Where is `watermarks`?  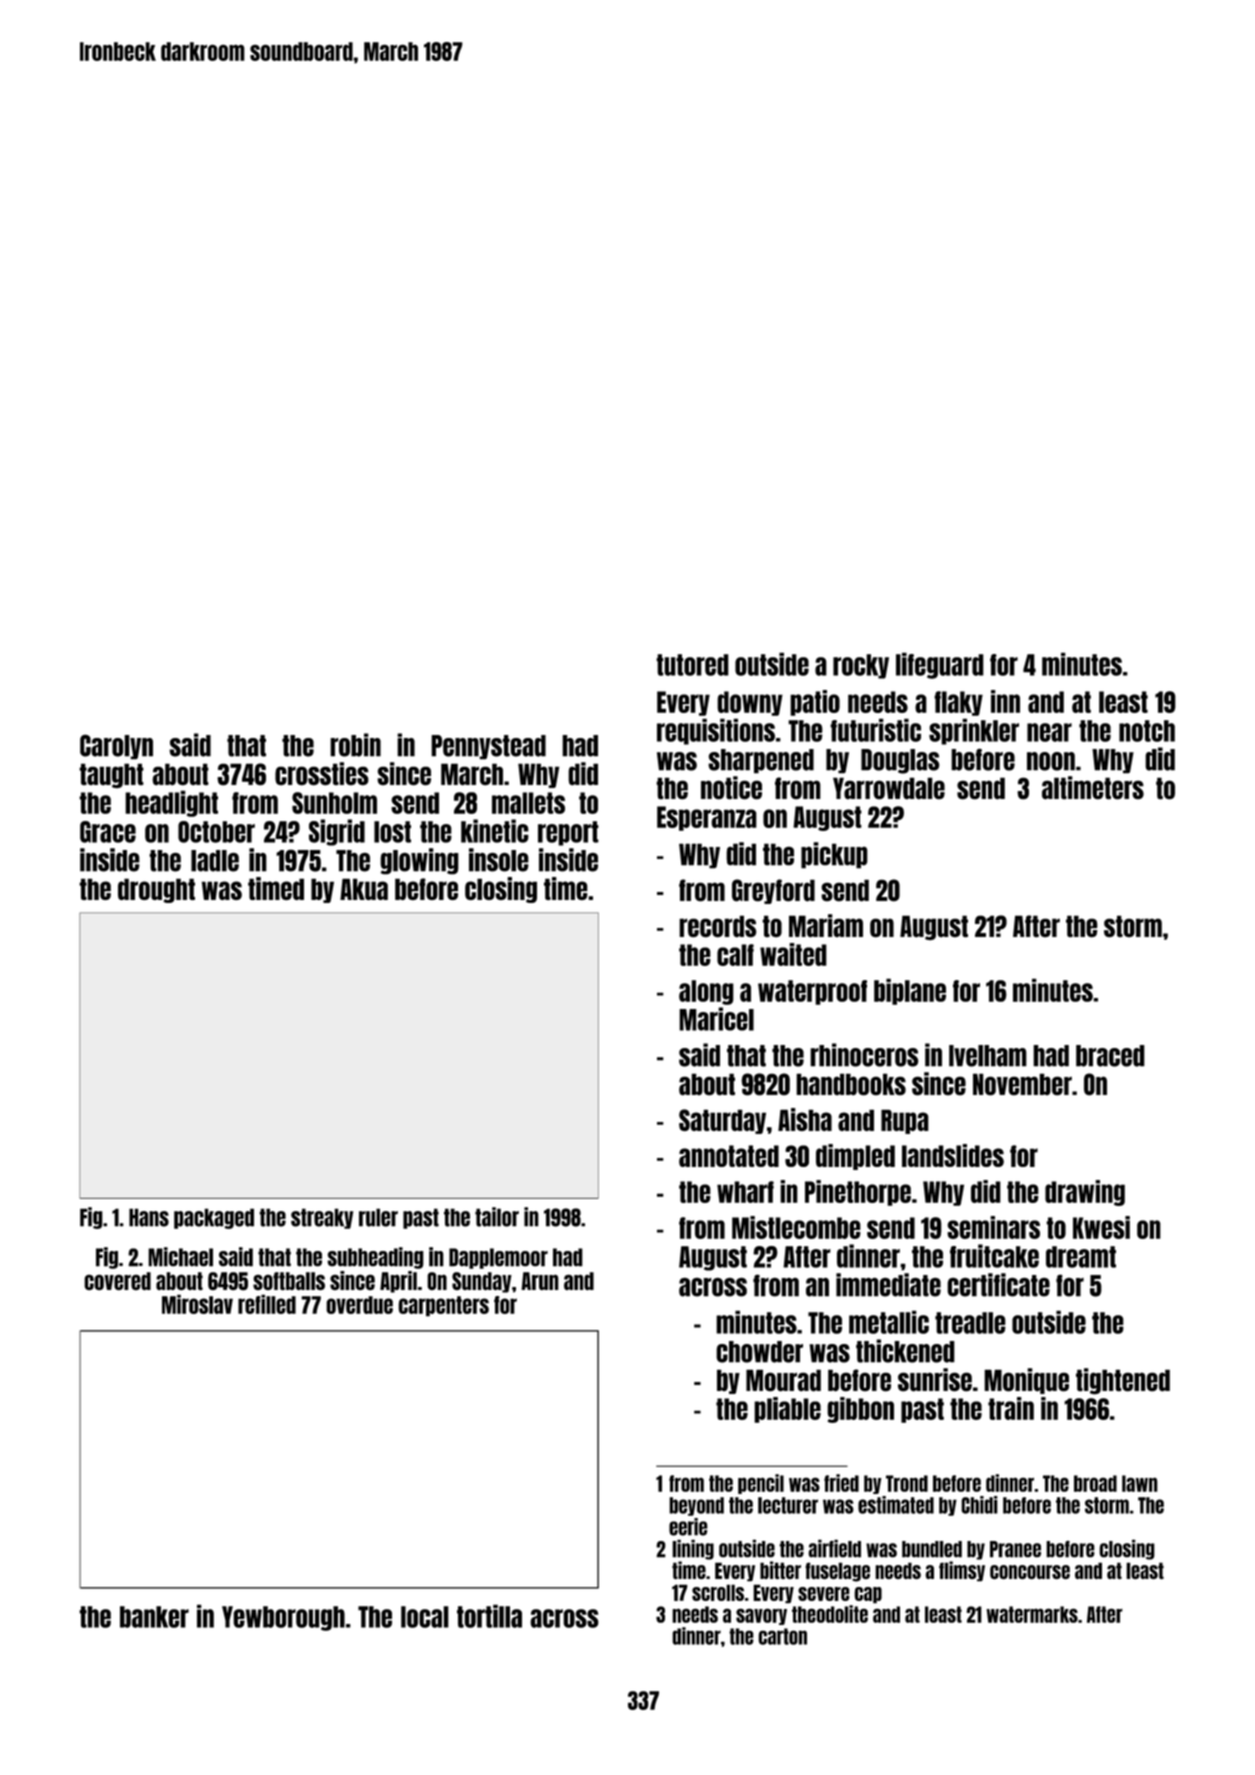 watermarks is located at coordinates (1032, 1614).
